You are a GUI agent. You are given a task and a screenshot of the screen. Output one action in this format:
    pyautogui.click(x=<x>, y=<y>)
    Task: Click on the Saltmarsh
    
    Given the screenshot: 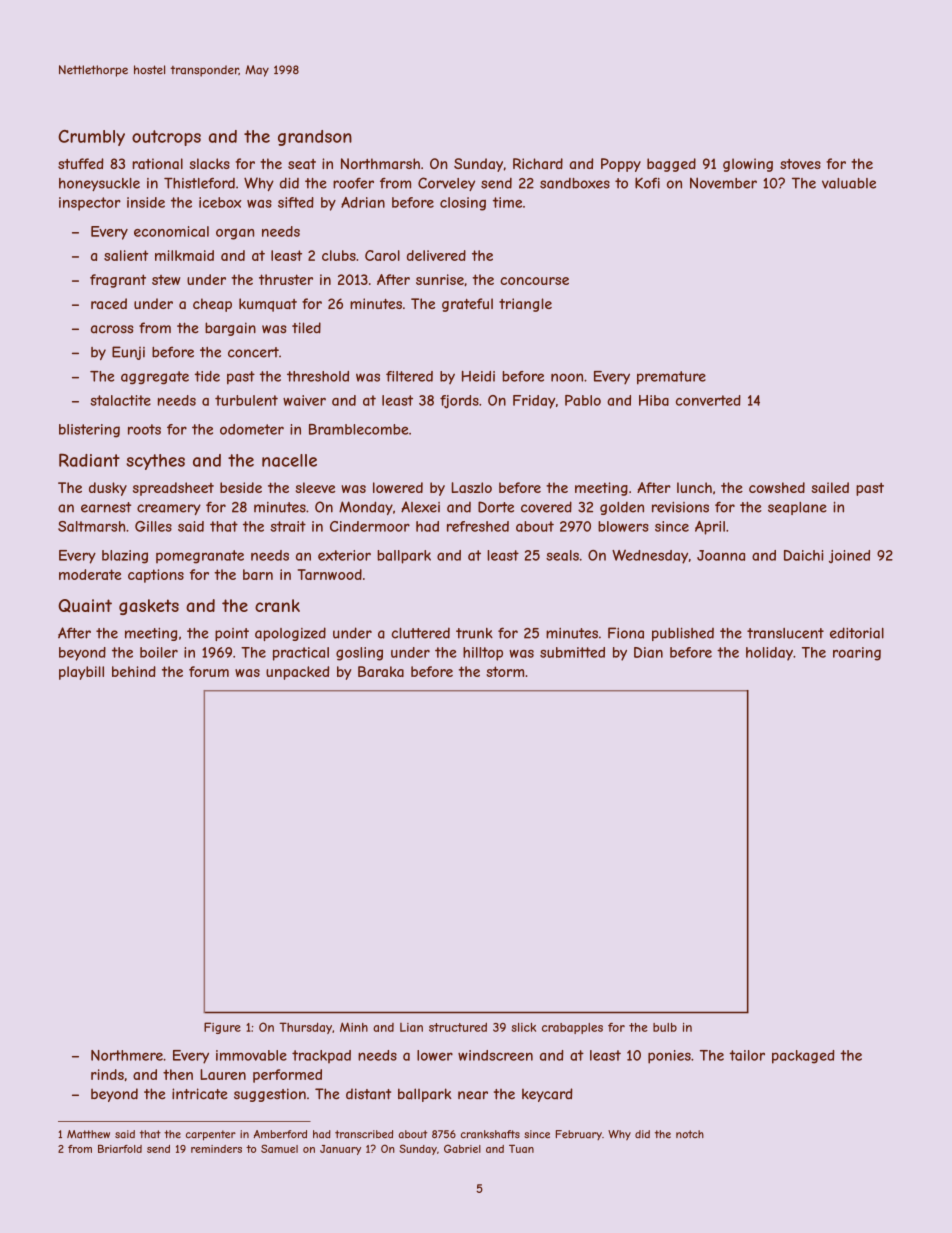 What is the action you would take?
    pyautogui.click(x=91, y=526)
